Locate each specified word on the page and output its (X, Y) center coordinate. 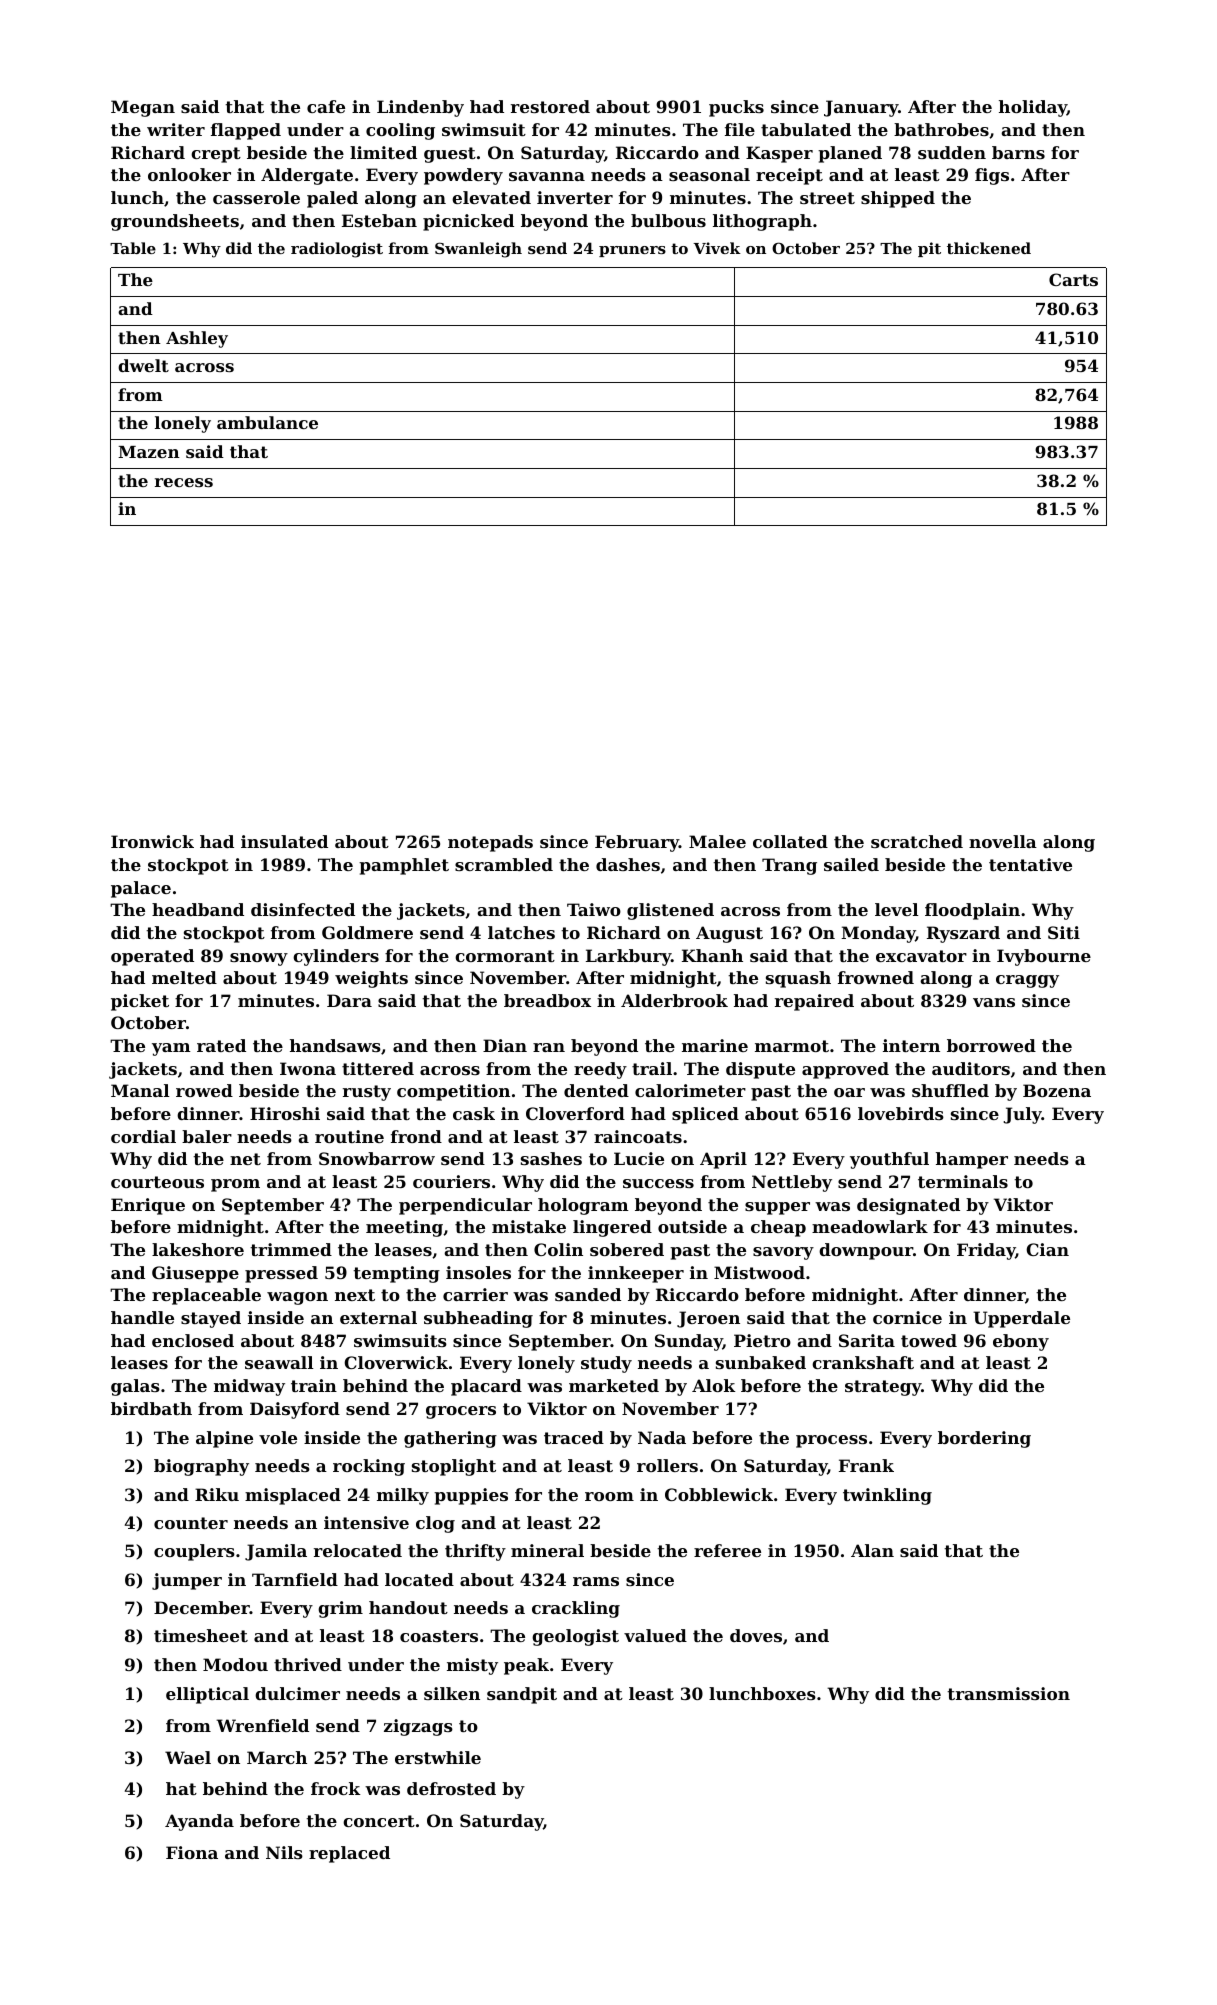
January (861, 108)
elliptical (207, 1695)
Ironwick (152, 841)
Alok (714, 1385)
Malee (717, 841)
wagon (297, 1298)
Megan (143, 108)
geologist (575, 1637)
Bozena (1057, 1090)
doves (756, 1635)
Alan (872, 1550)
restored (550, 106)
